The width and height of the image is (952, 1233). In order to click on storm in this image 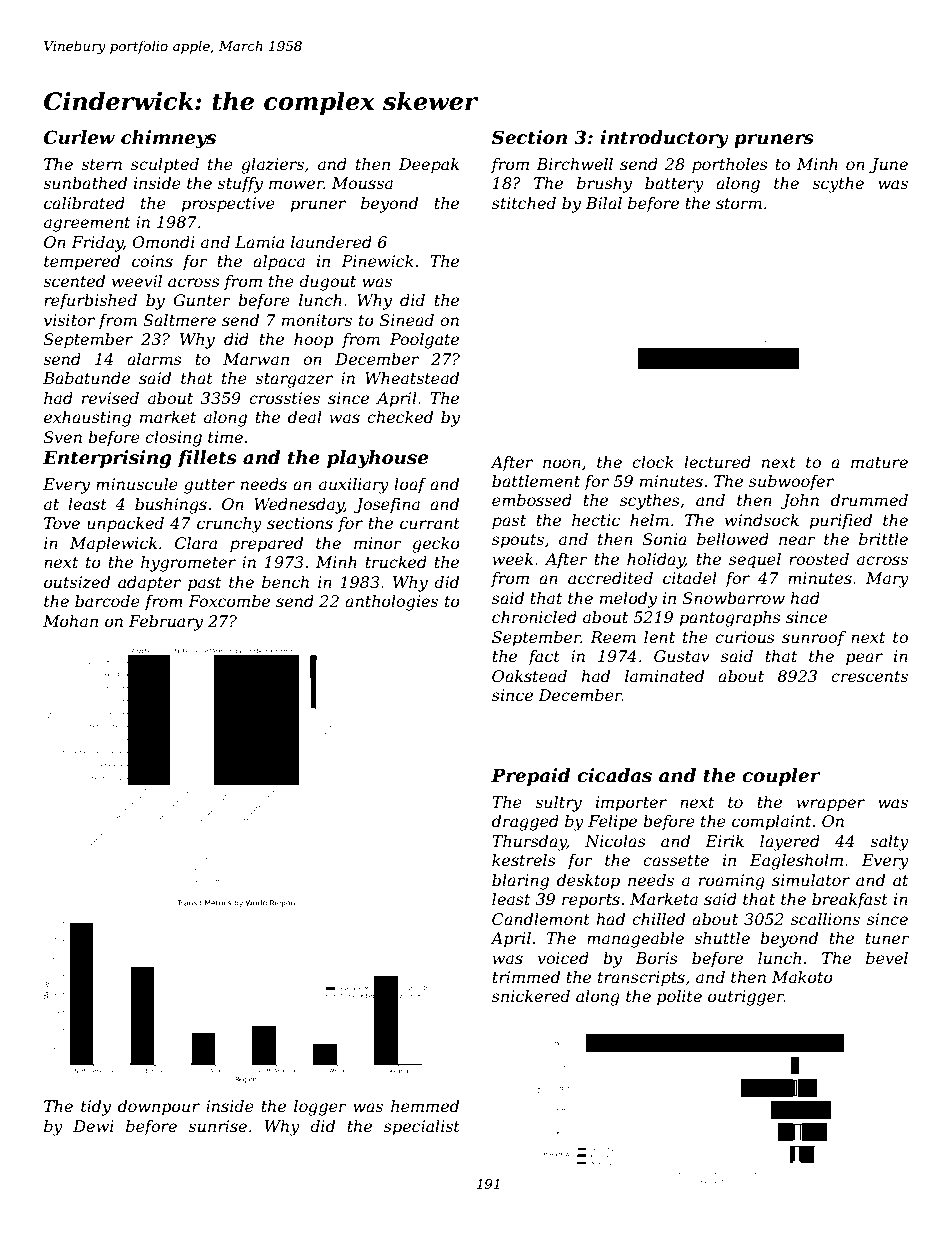, I will do `click(739, 203)`.
